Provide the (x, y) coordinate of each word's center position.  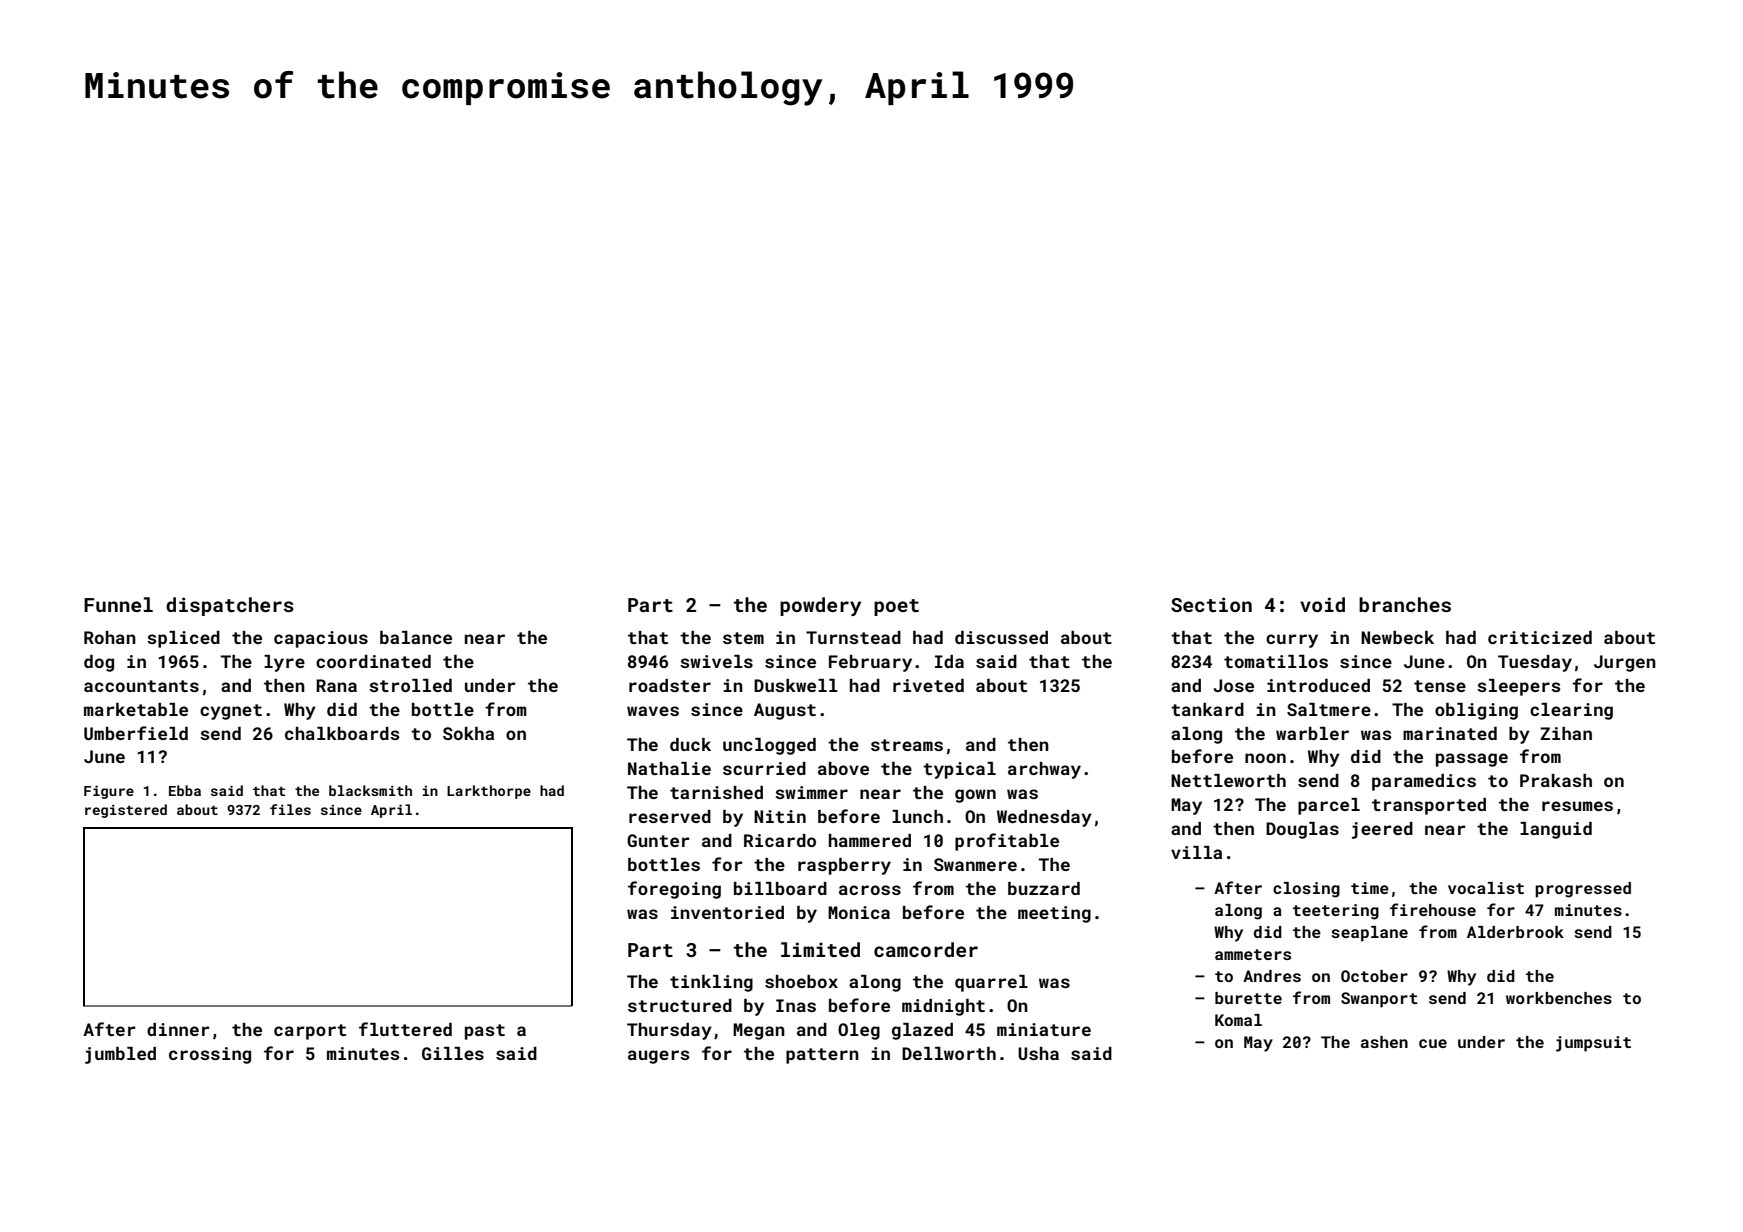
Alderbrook (1515, 932)
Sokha (468, 733)
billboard (780, 888)
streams (907, 745)
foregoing (674, 890)
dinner (178, 1029)
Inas (796, 1005)
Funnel (118, 604)
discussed (1001, 637)
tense (1440, 686)
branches (1405, 604)
